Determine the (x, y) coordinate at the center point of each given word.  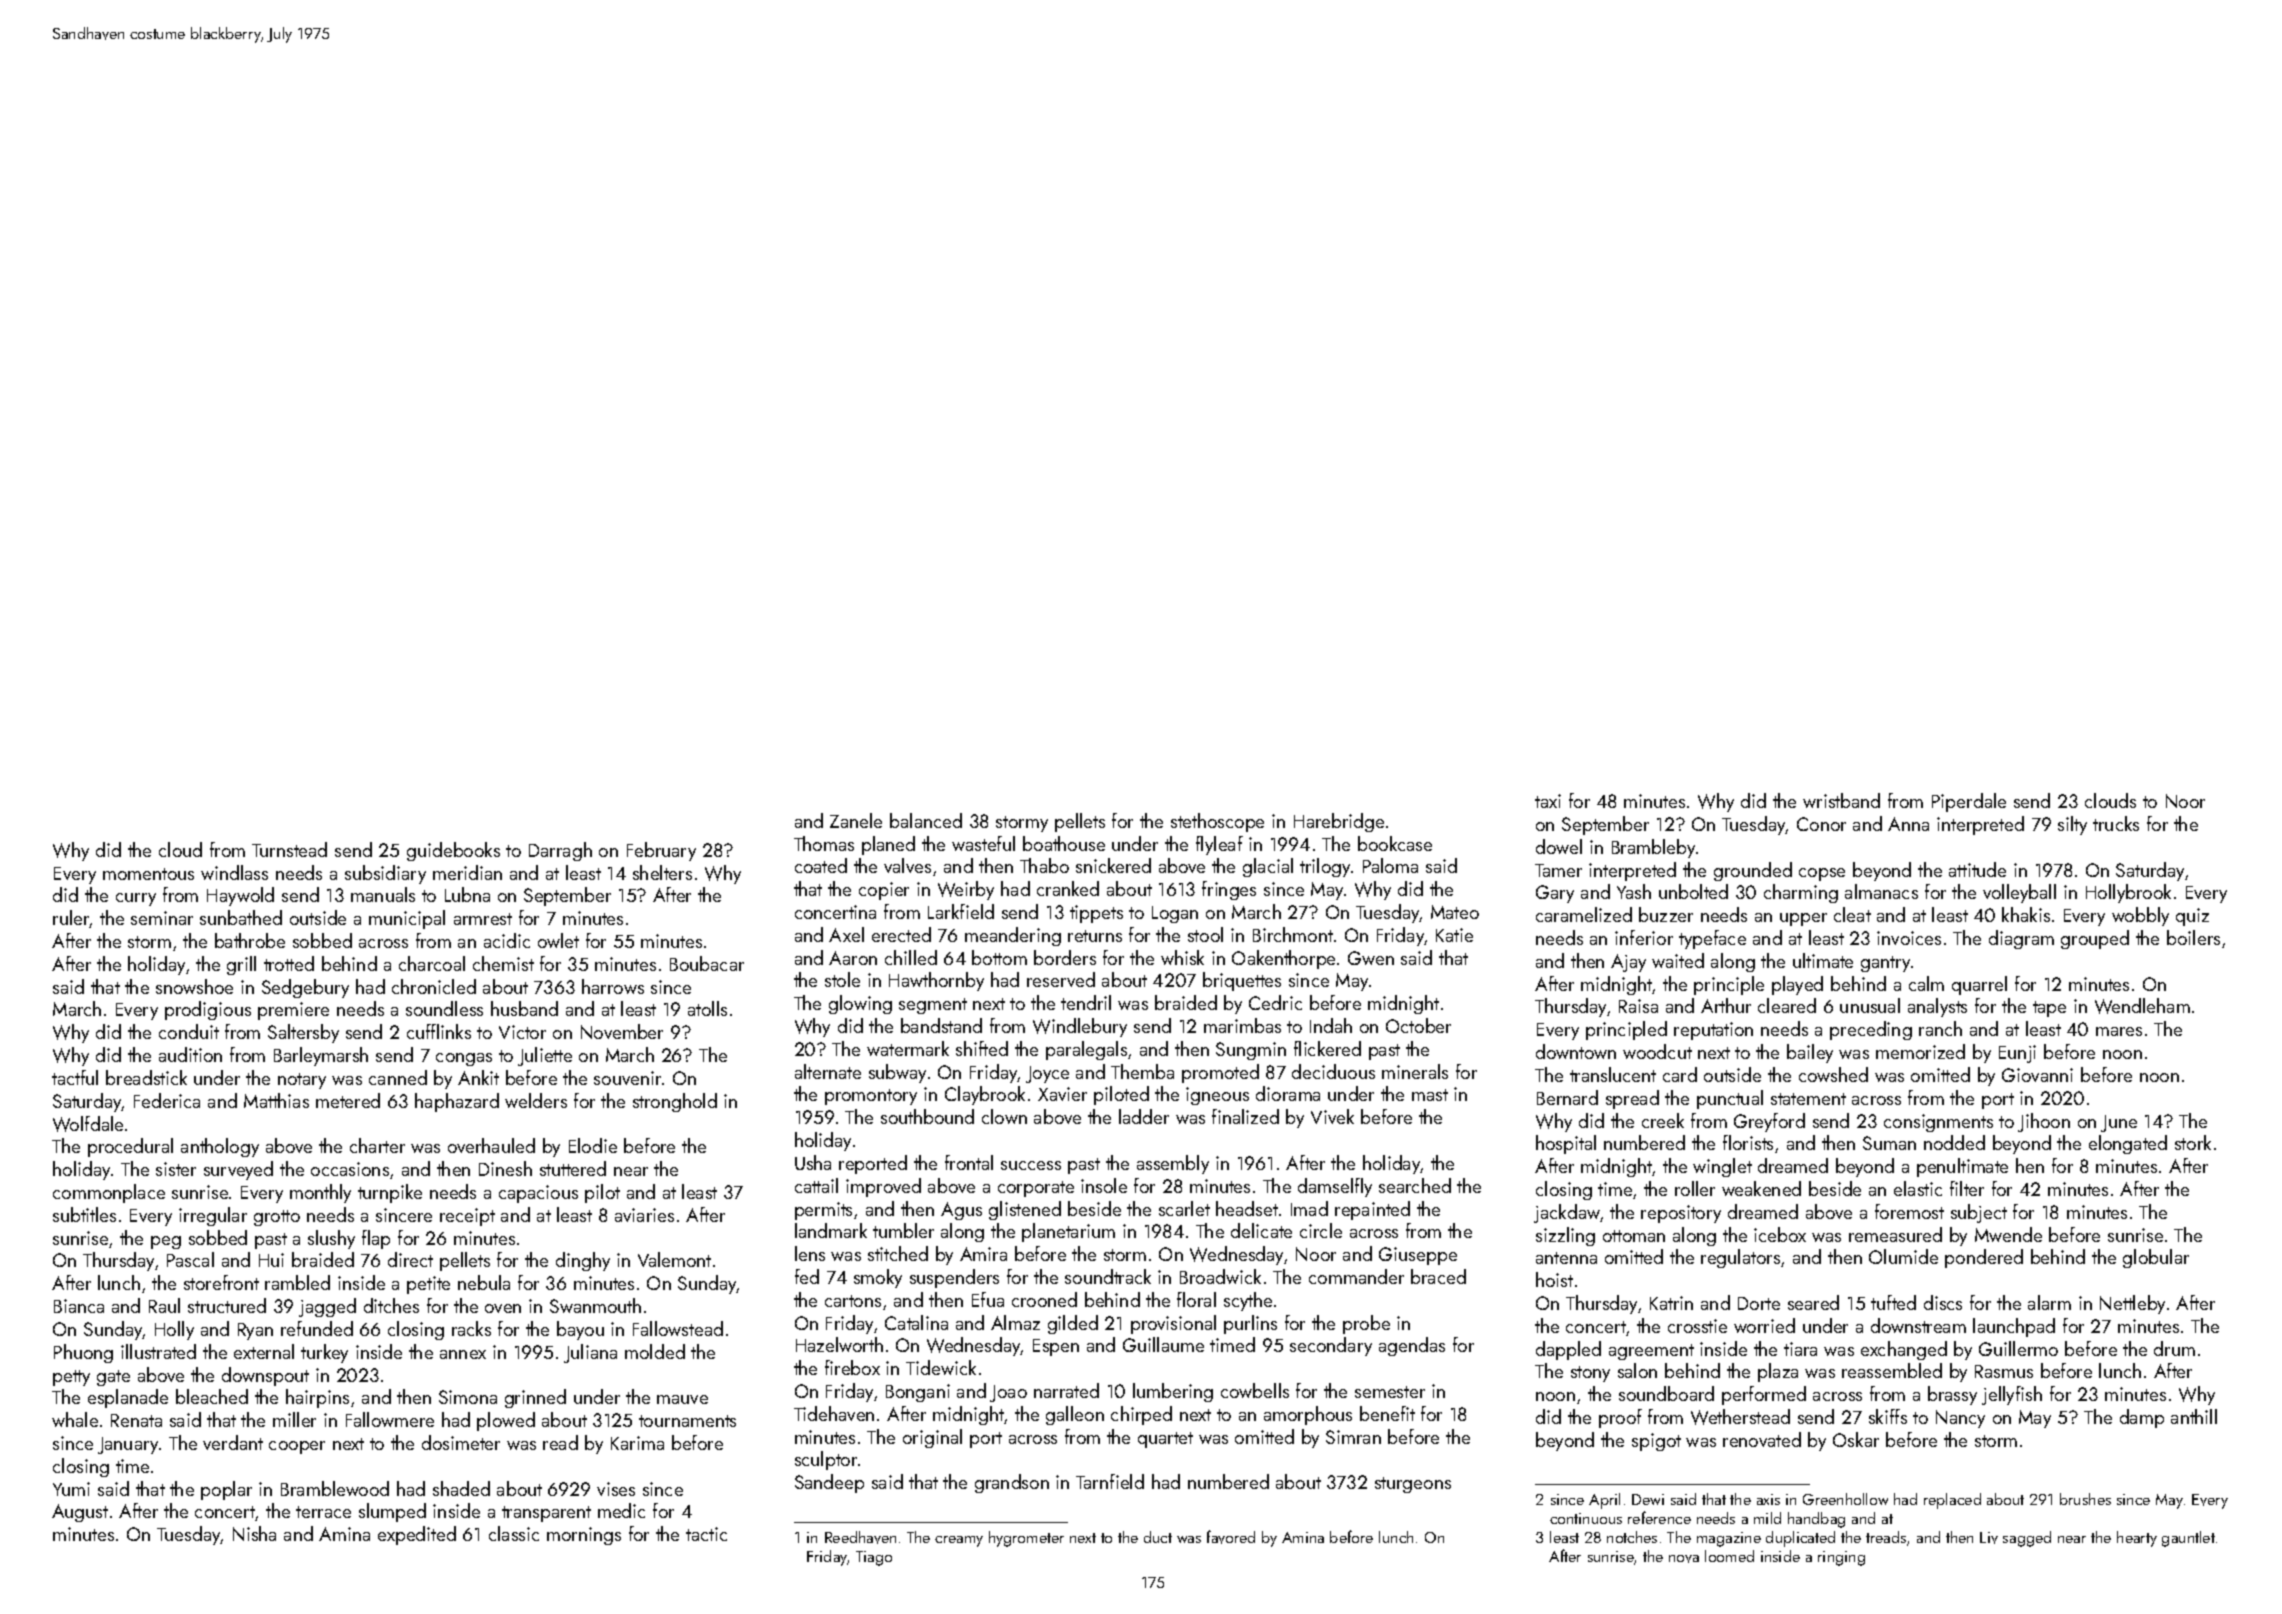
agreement (1651, 1352)
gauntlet (2188, 1539)
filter (1967, 1188)
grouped (2095, 939)
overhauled (491, 1145)
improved (883, 1187)
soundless (444, 1008)
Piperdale (1969, 802)
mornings (584, 1536)
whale (75, 1419)
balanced (926, 820)
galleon (1075, 1415)
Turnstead (289, 849)
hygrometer (1026, 1539)
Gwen (1371, 958)
